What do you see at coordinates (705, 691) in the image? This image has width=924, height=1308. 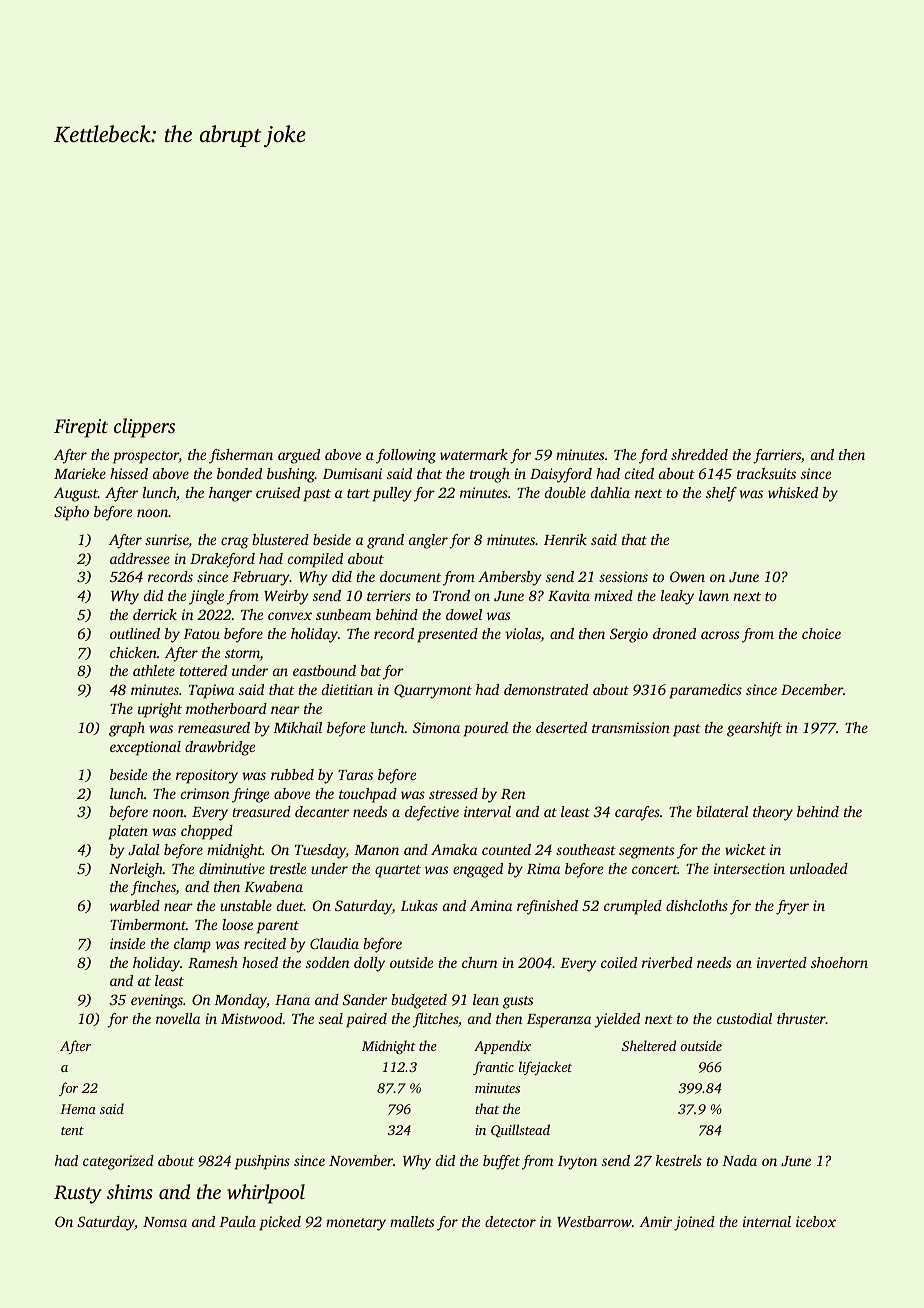 I see `paramedics` at bounding box center [705, 691].
